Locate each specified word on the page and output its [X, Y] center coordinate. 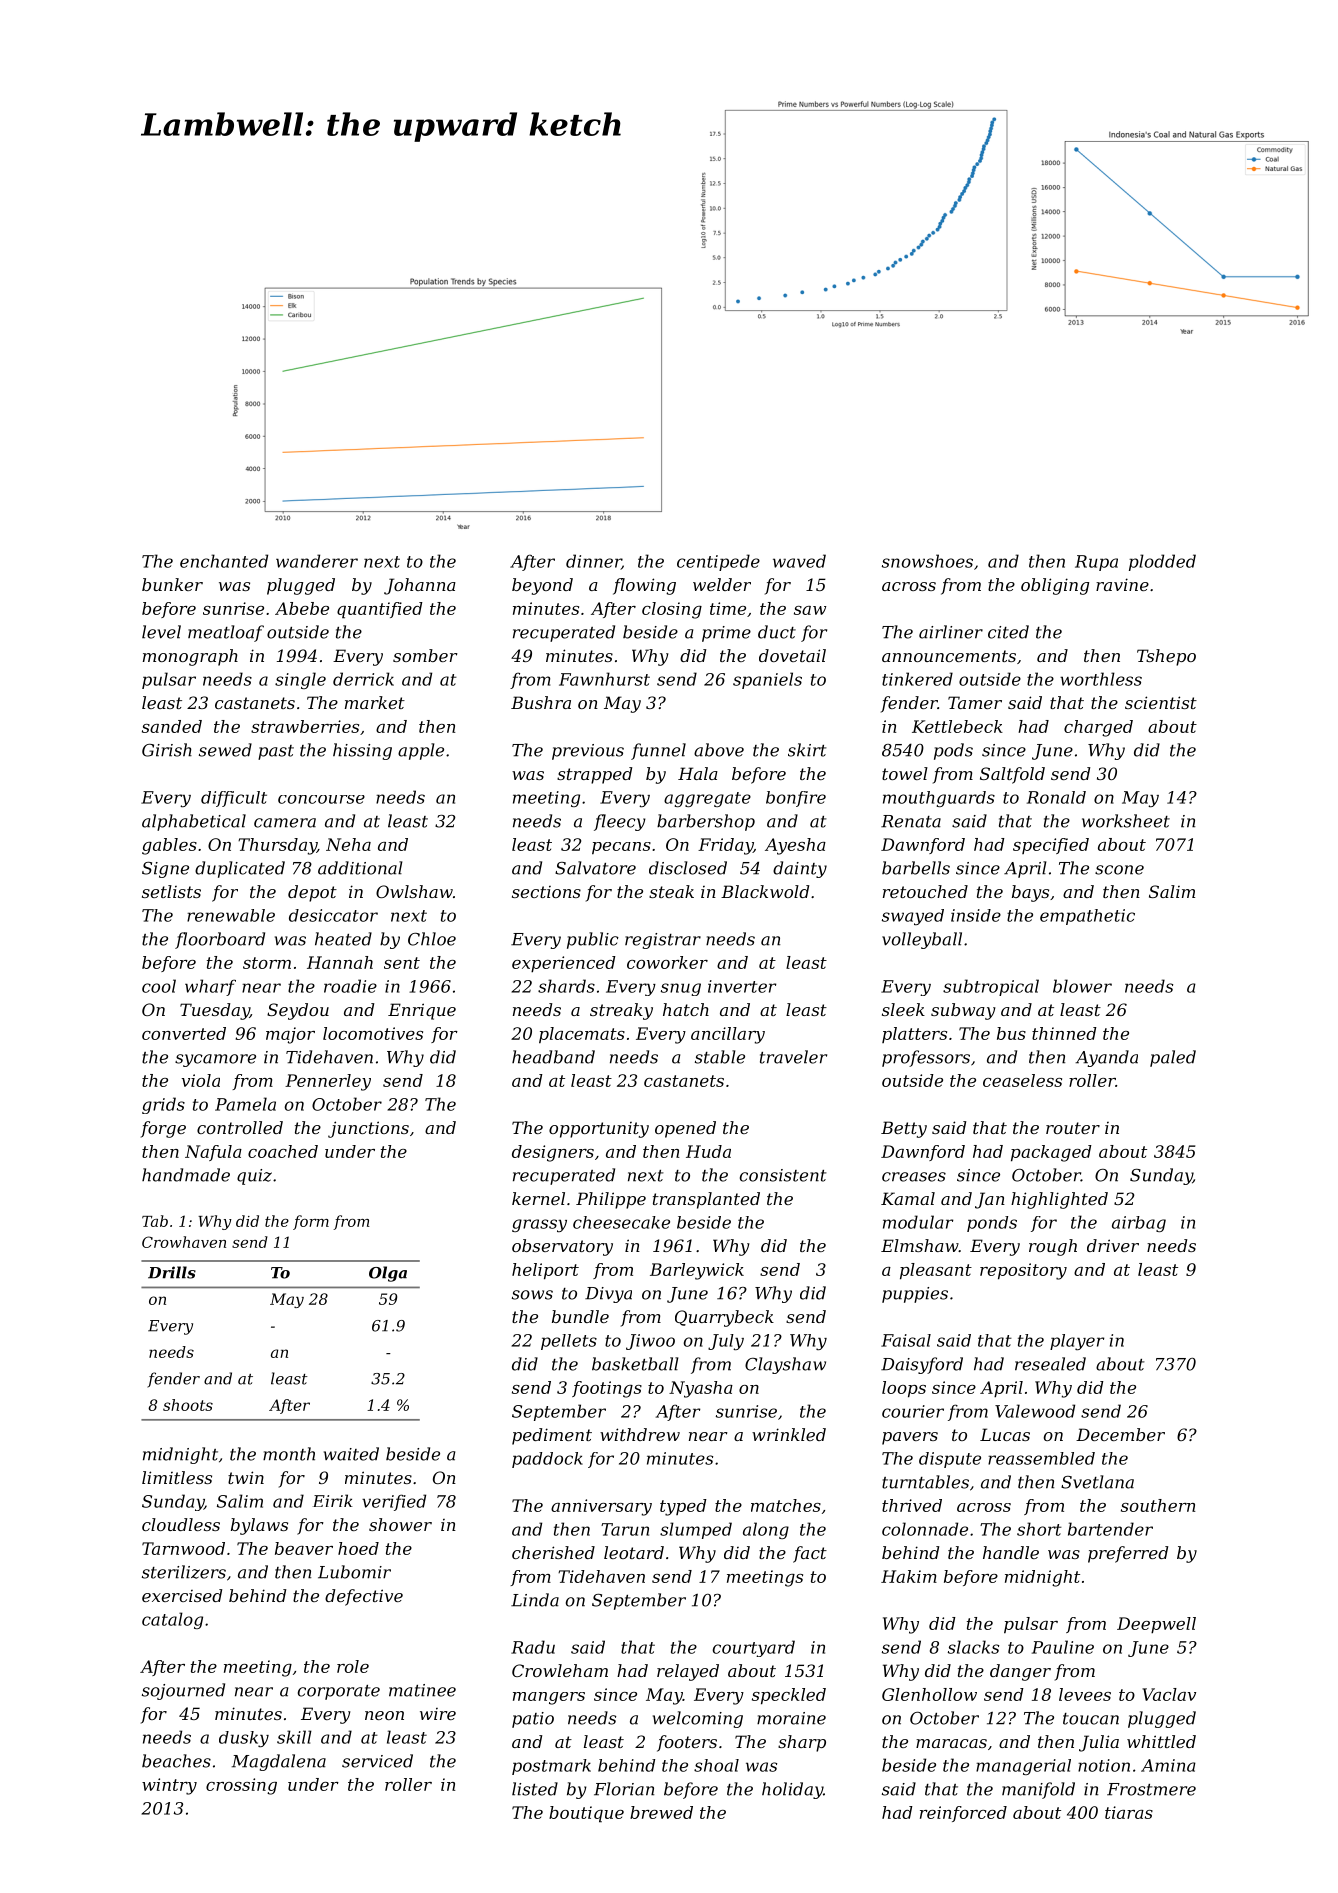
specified [1051, 846]
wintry [169, 1786]
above [719, 750]
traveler [793, 1057]
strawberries [305, 726]
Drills [172, 1272]
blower [1082, 986]
